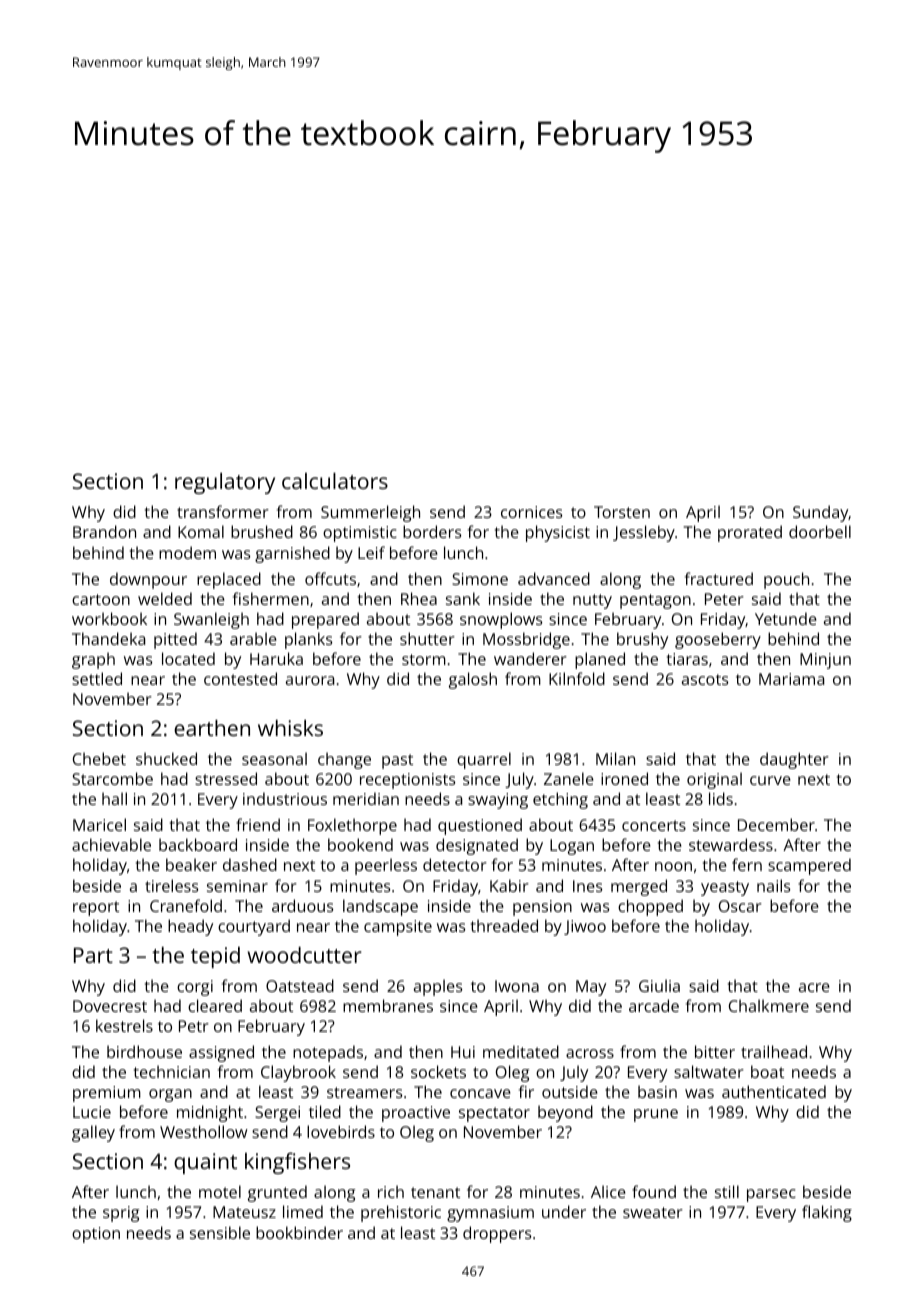 This screenshot has height=1308, width=924. I want to click on tenant, so click(435, 1192).
